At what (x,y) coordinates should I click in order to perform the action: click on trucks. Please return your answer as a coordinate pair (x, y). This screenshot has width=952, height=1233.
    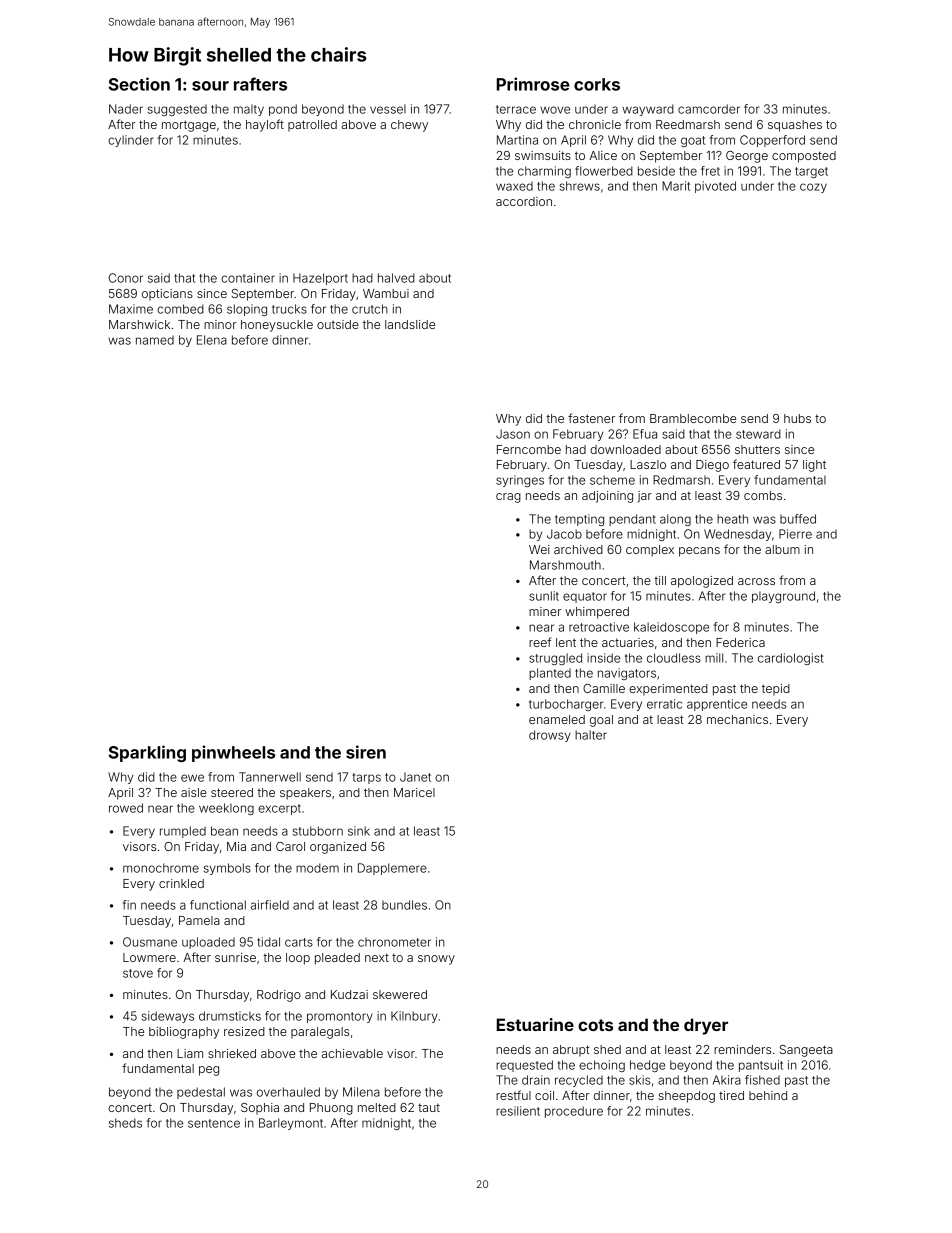
    Looking at the image, I should click on (289, 309).
